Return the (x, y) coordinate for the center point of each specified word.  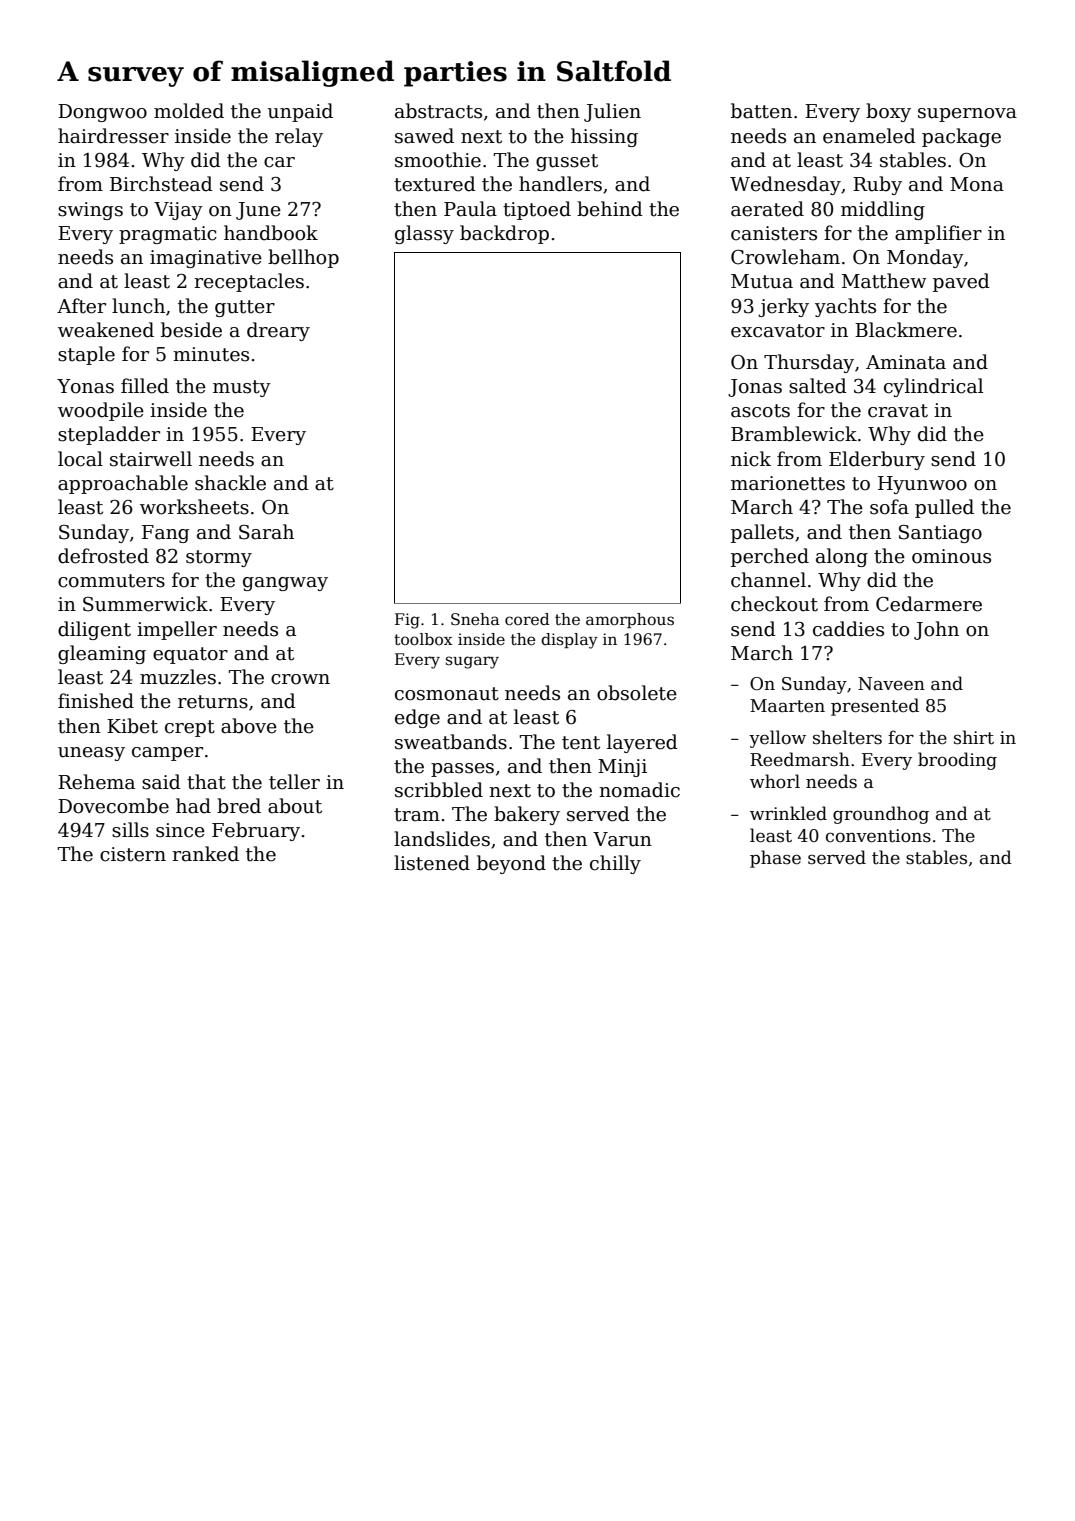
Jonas (755, 388)
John (936, 630)
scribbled (439, 790)
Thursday (809, 363)
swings (90, 211)
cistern (133, 854)
